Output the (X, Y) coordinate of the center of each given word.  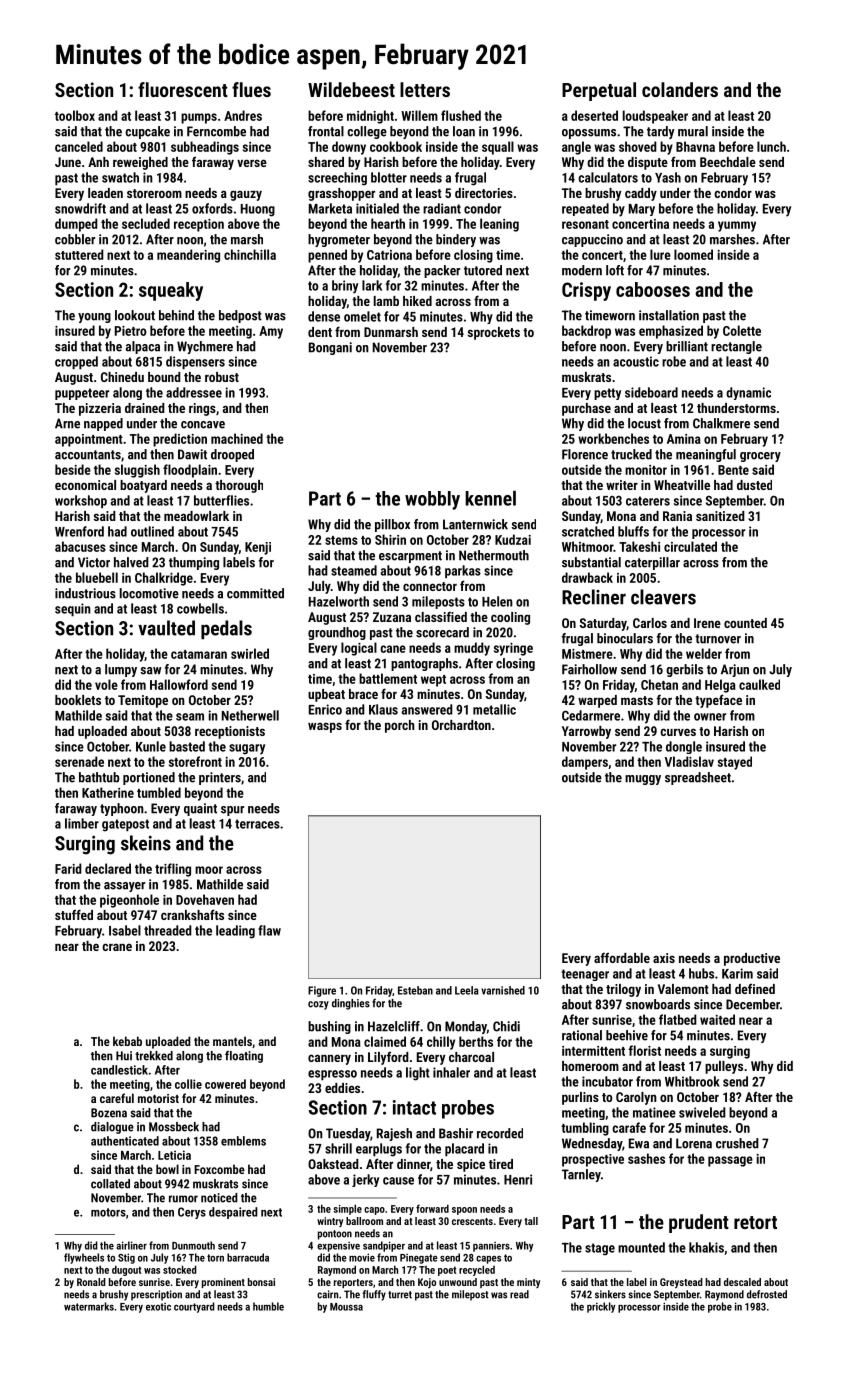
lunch (771, 146)
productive (752, 959)
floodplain (190, 471)
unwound (458, 1282)
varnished (503, 990)
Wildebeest (351, 89)
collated (110, 1184)
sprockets (494, 333)
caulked (759, 684)
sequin (73, 610)
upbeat (326, 695)
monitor (646, 470)
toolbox (75, 115)
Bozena (109, 1113)
